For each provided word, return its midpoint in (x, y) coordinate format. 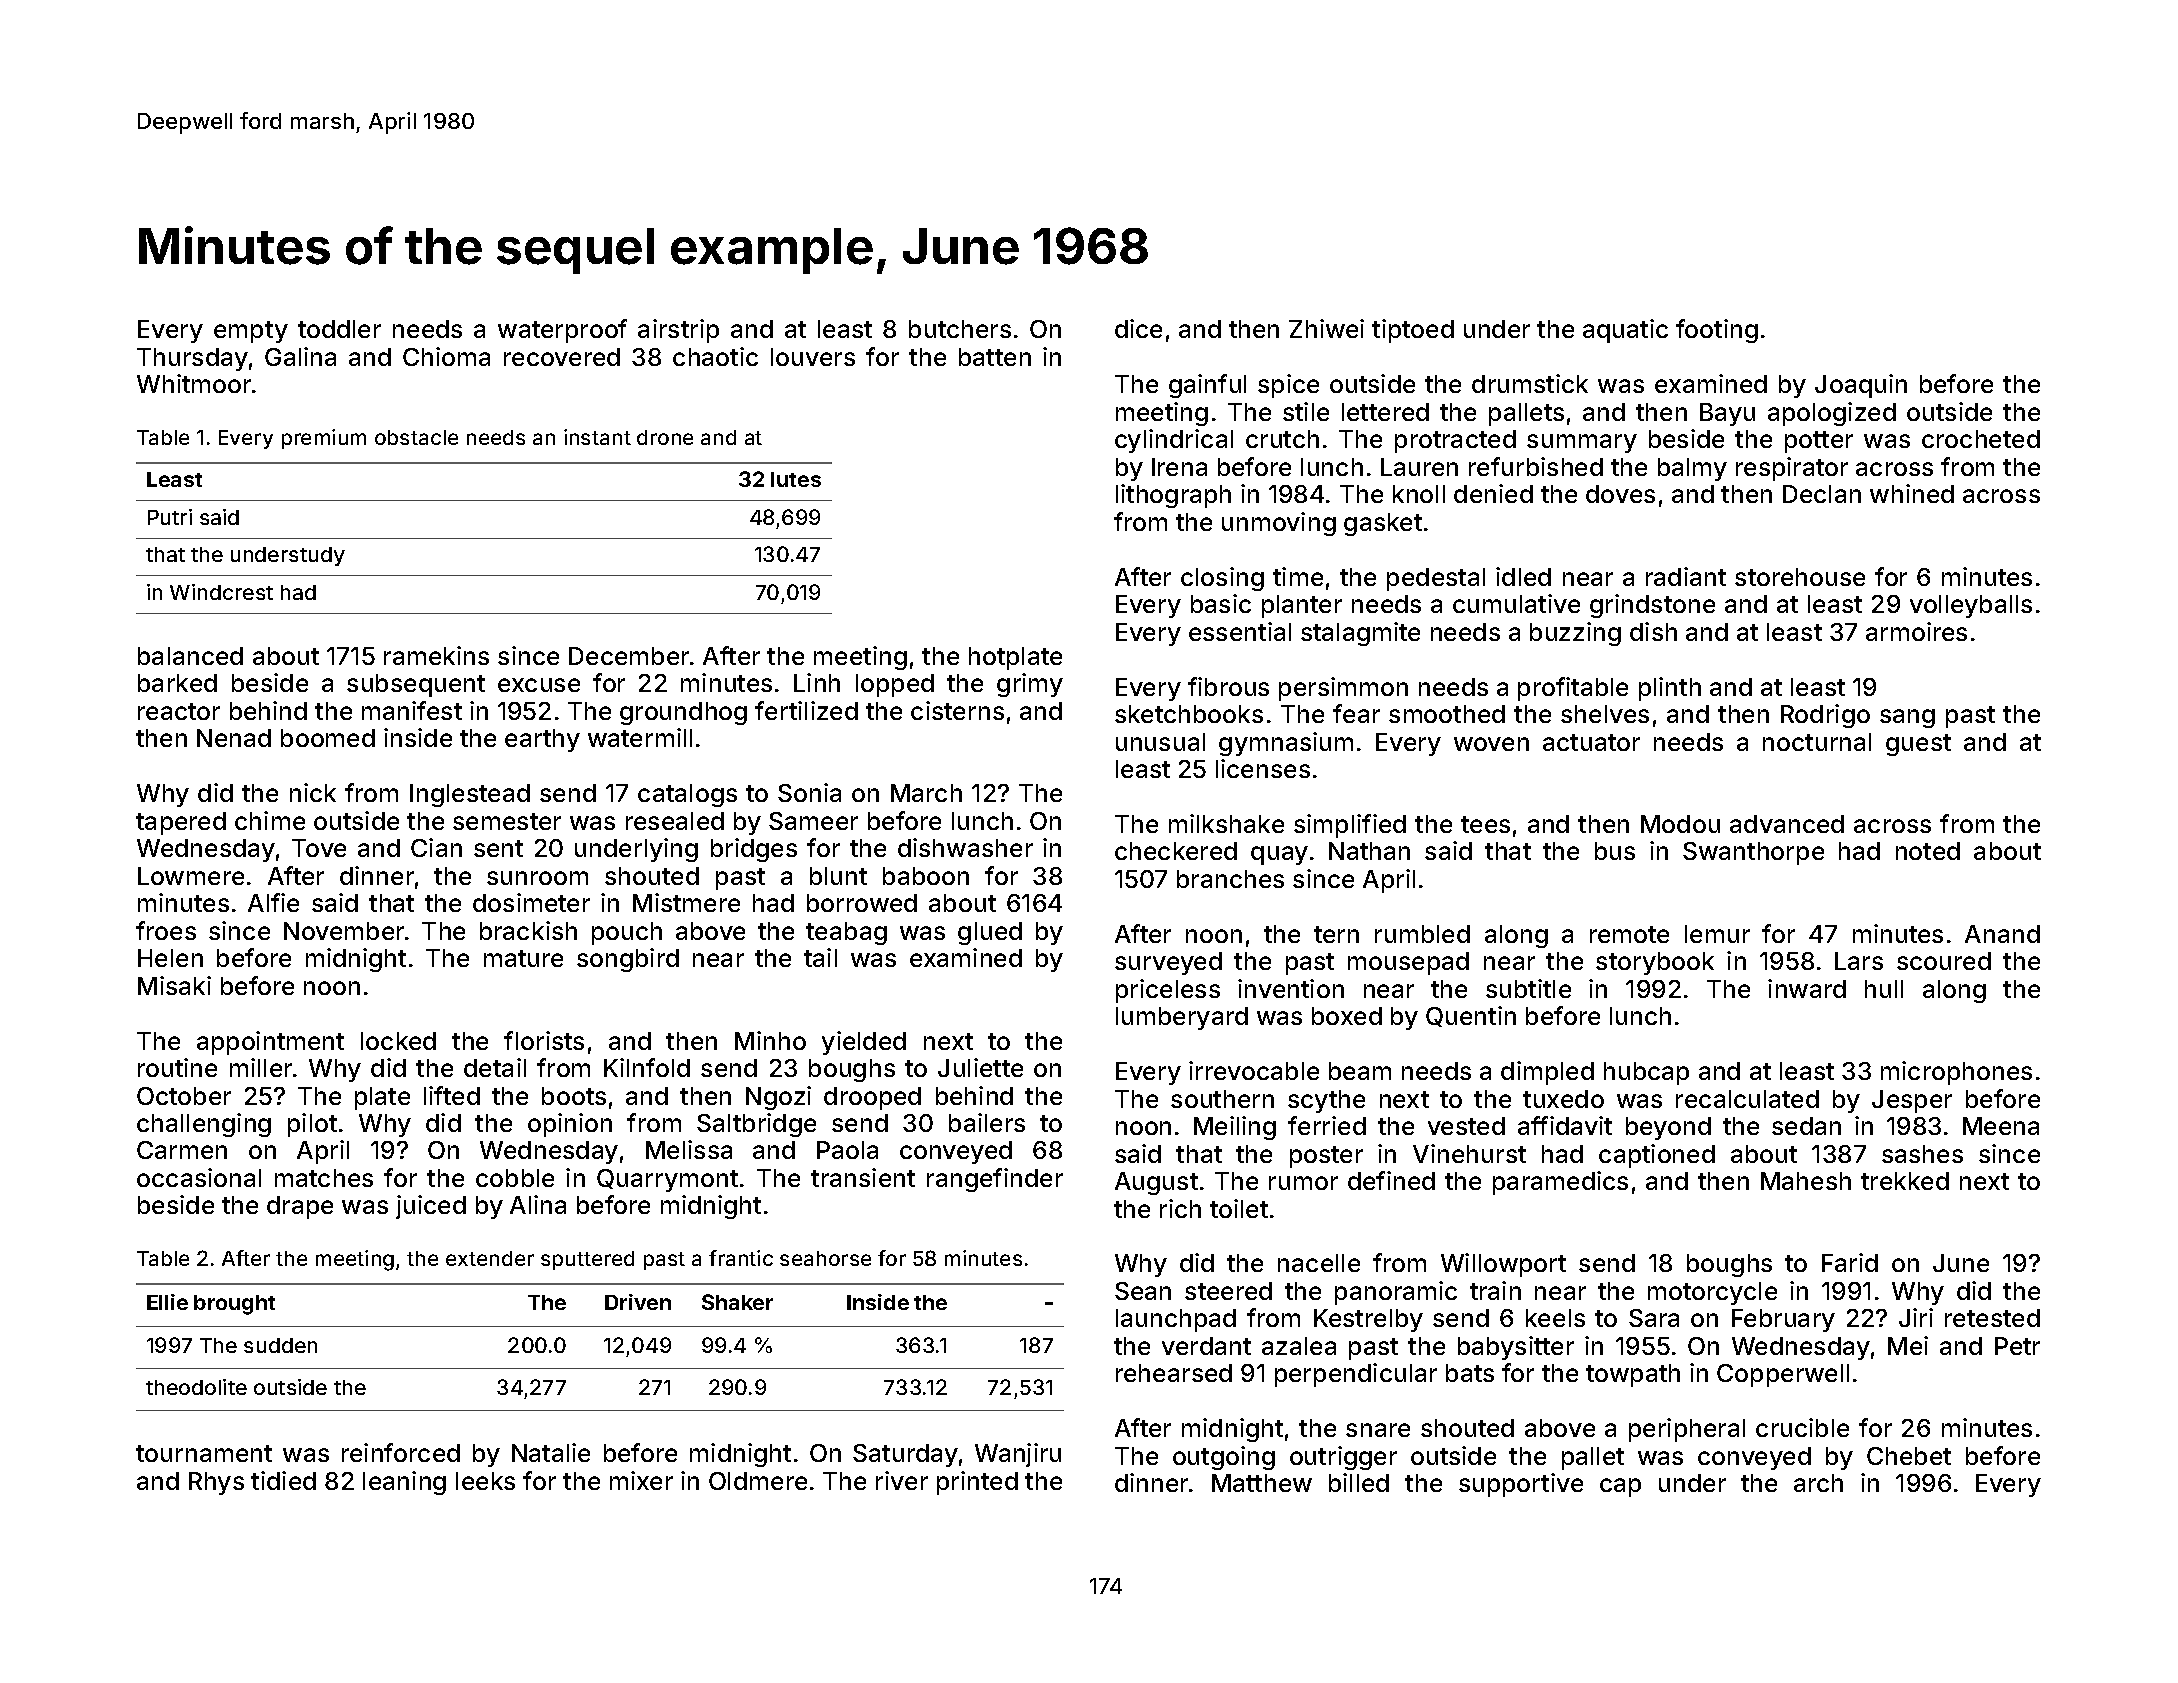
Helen (170, 958)
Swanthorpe (1753, 853)
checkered (1176, 851)
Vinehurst (1469, 1153)
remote (1629, 934)
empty (251, 332)
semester (507, 821)
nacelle (1319, 1263)
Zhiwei (1326, 328)
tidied (283, 1480)
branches (1230, 879)
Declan (1822, 494)
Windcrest (221, 592)
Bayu (1727, 414)
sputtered (587, 1260)
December (629, 656)
